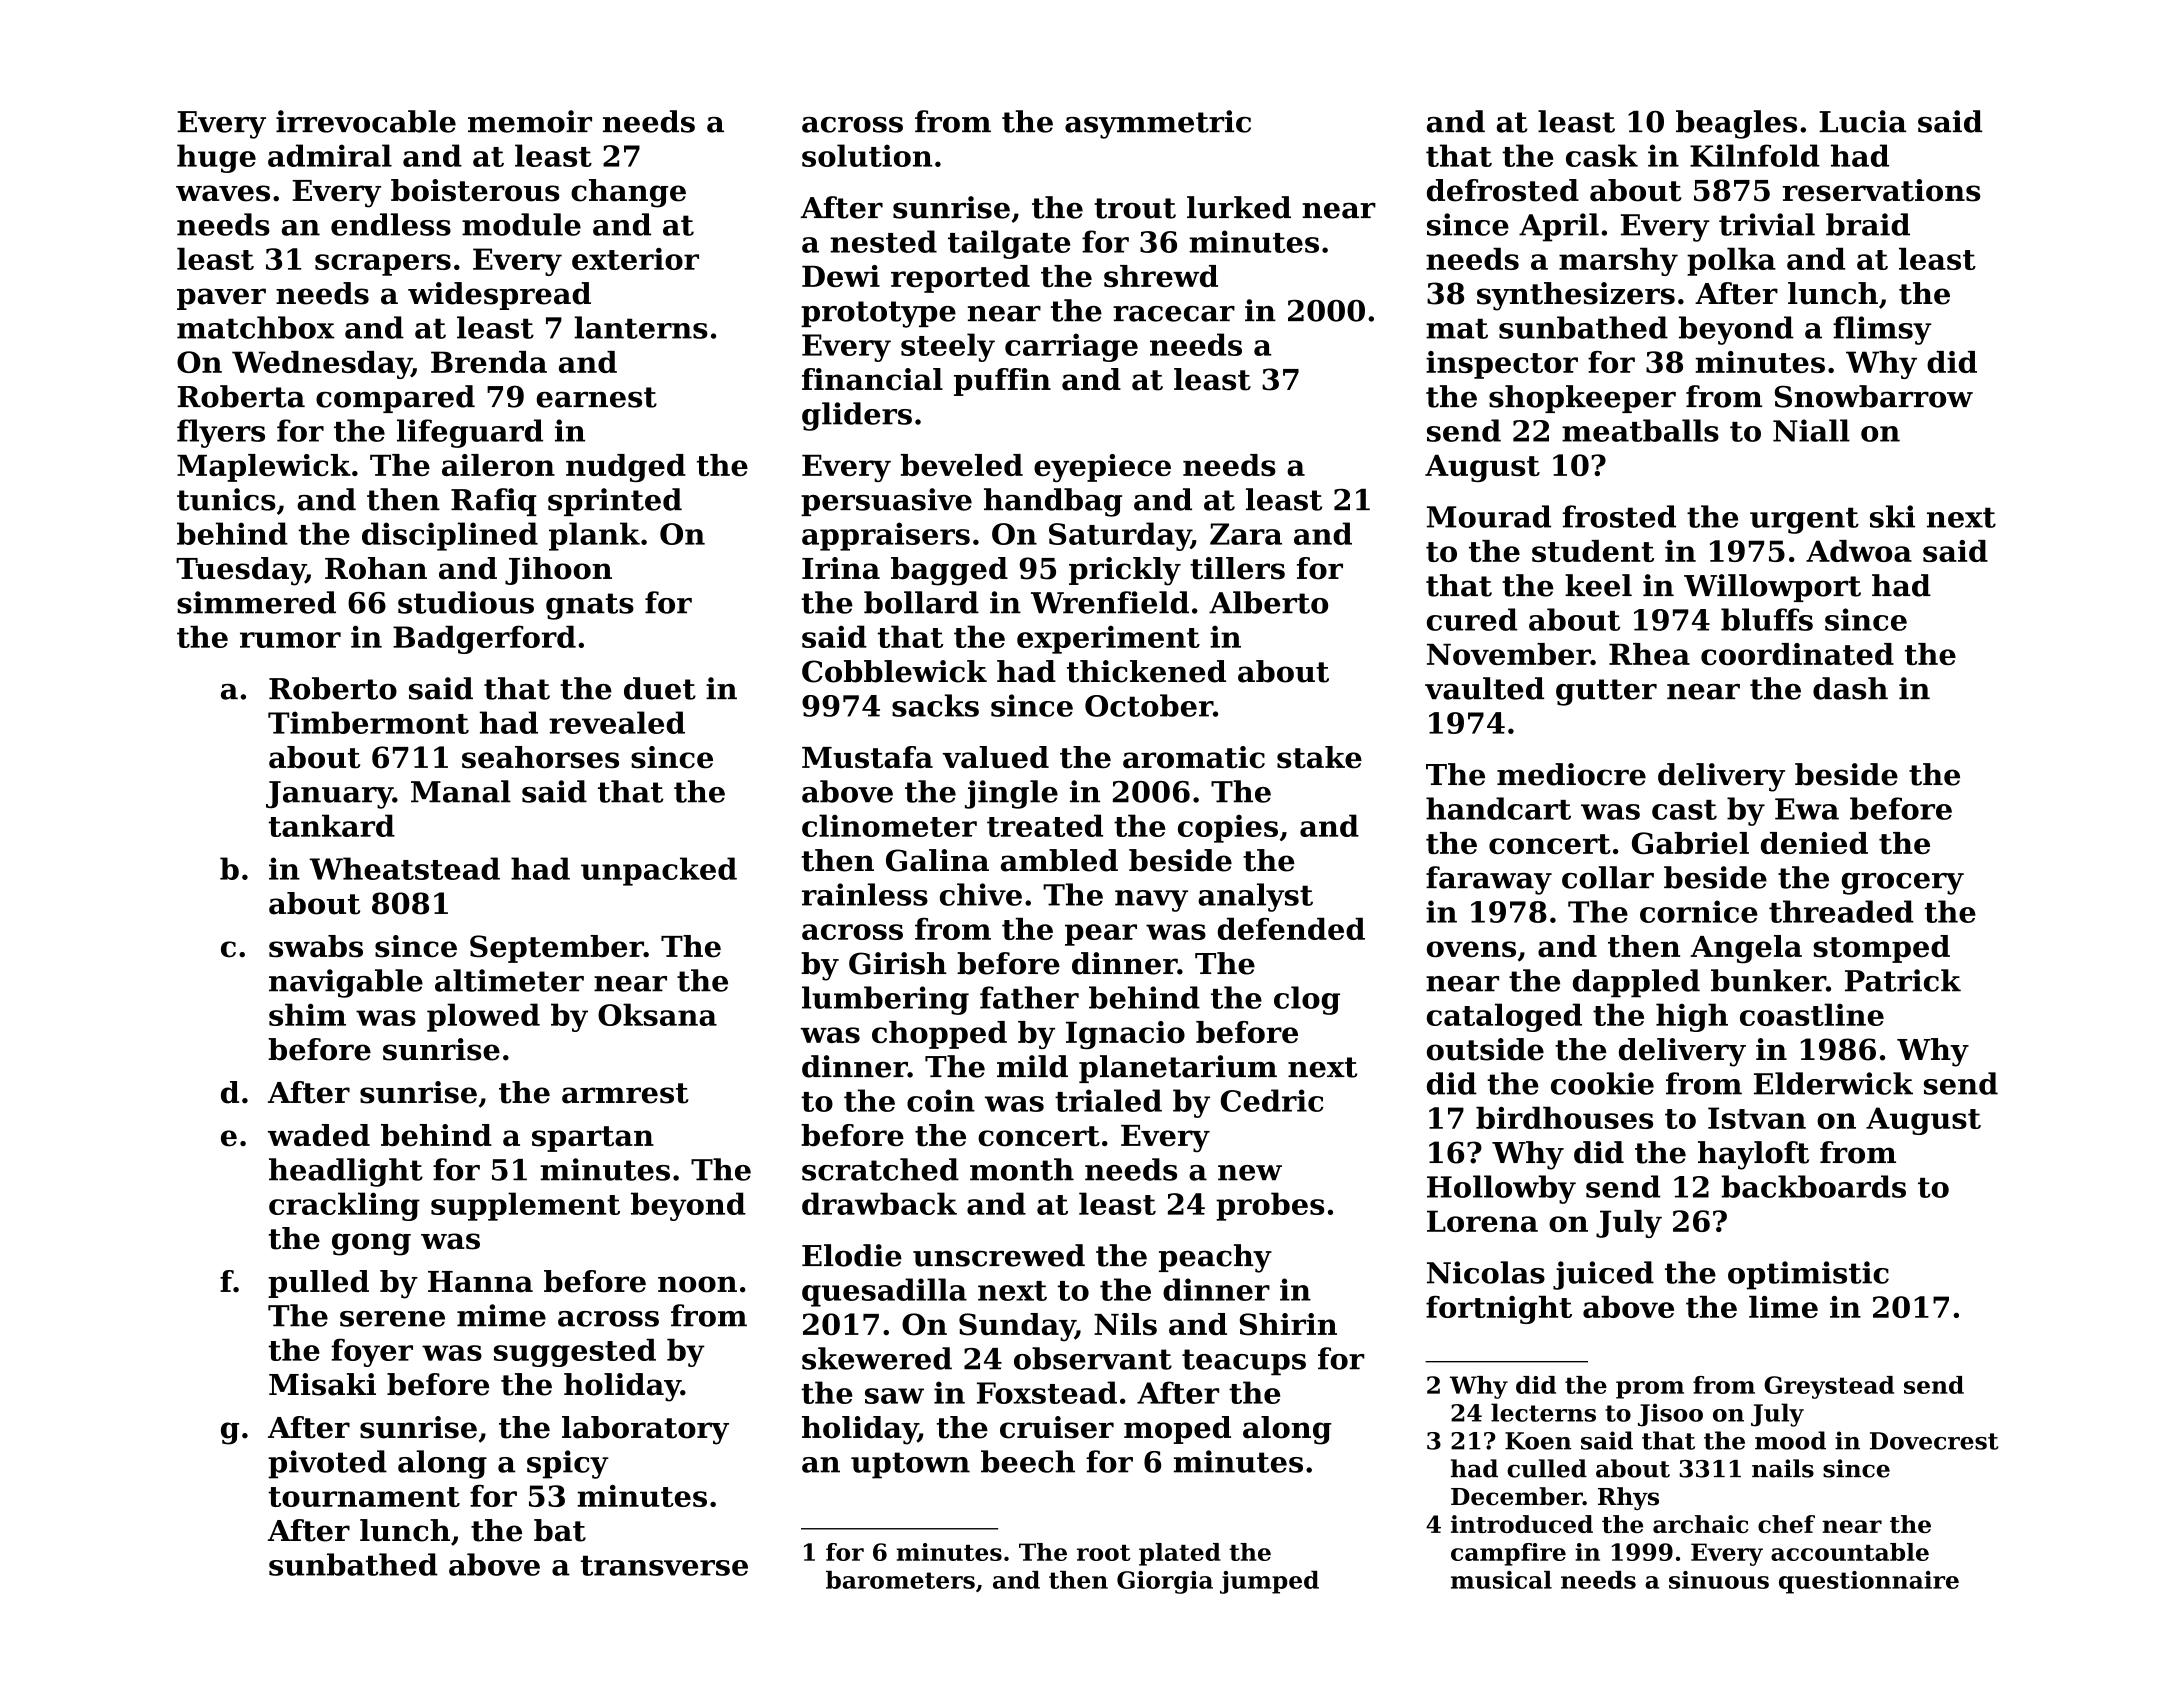 Image resolution: width=2178 pixels, height=1683 pixels. What do you see at coordinates (1833, 1083) in the screenshot?
I see `Elderwick` at bounding box center [1833, 1083].
